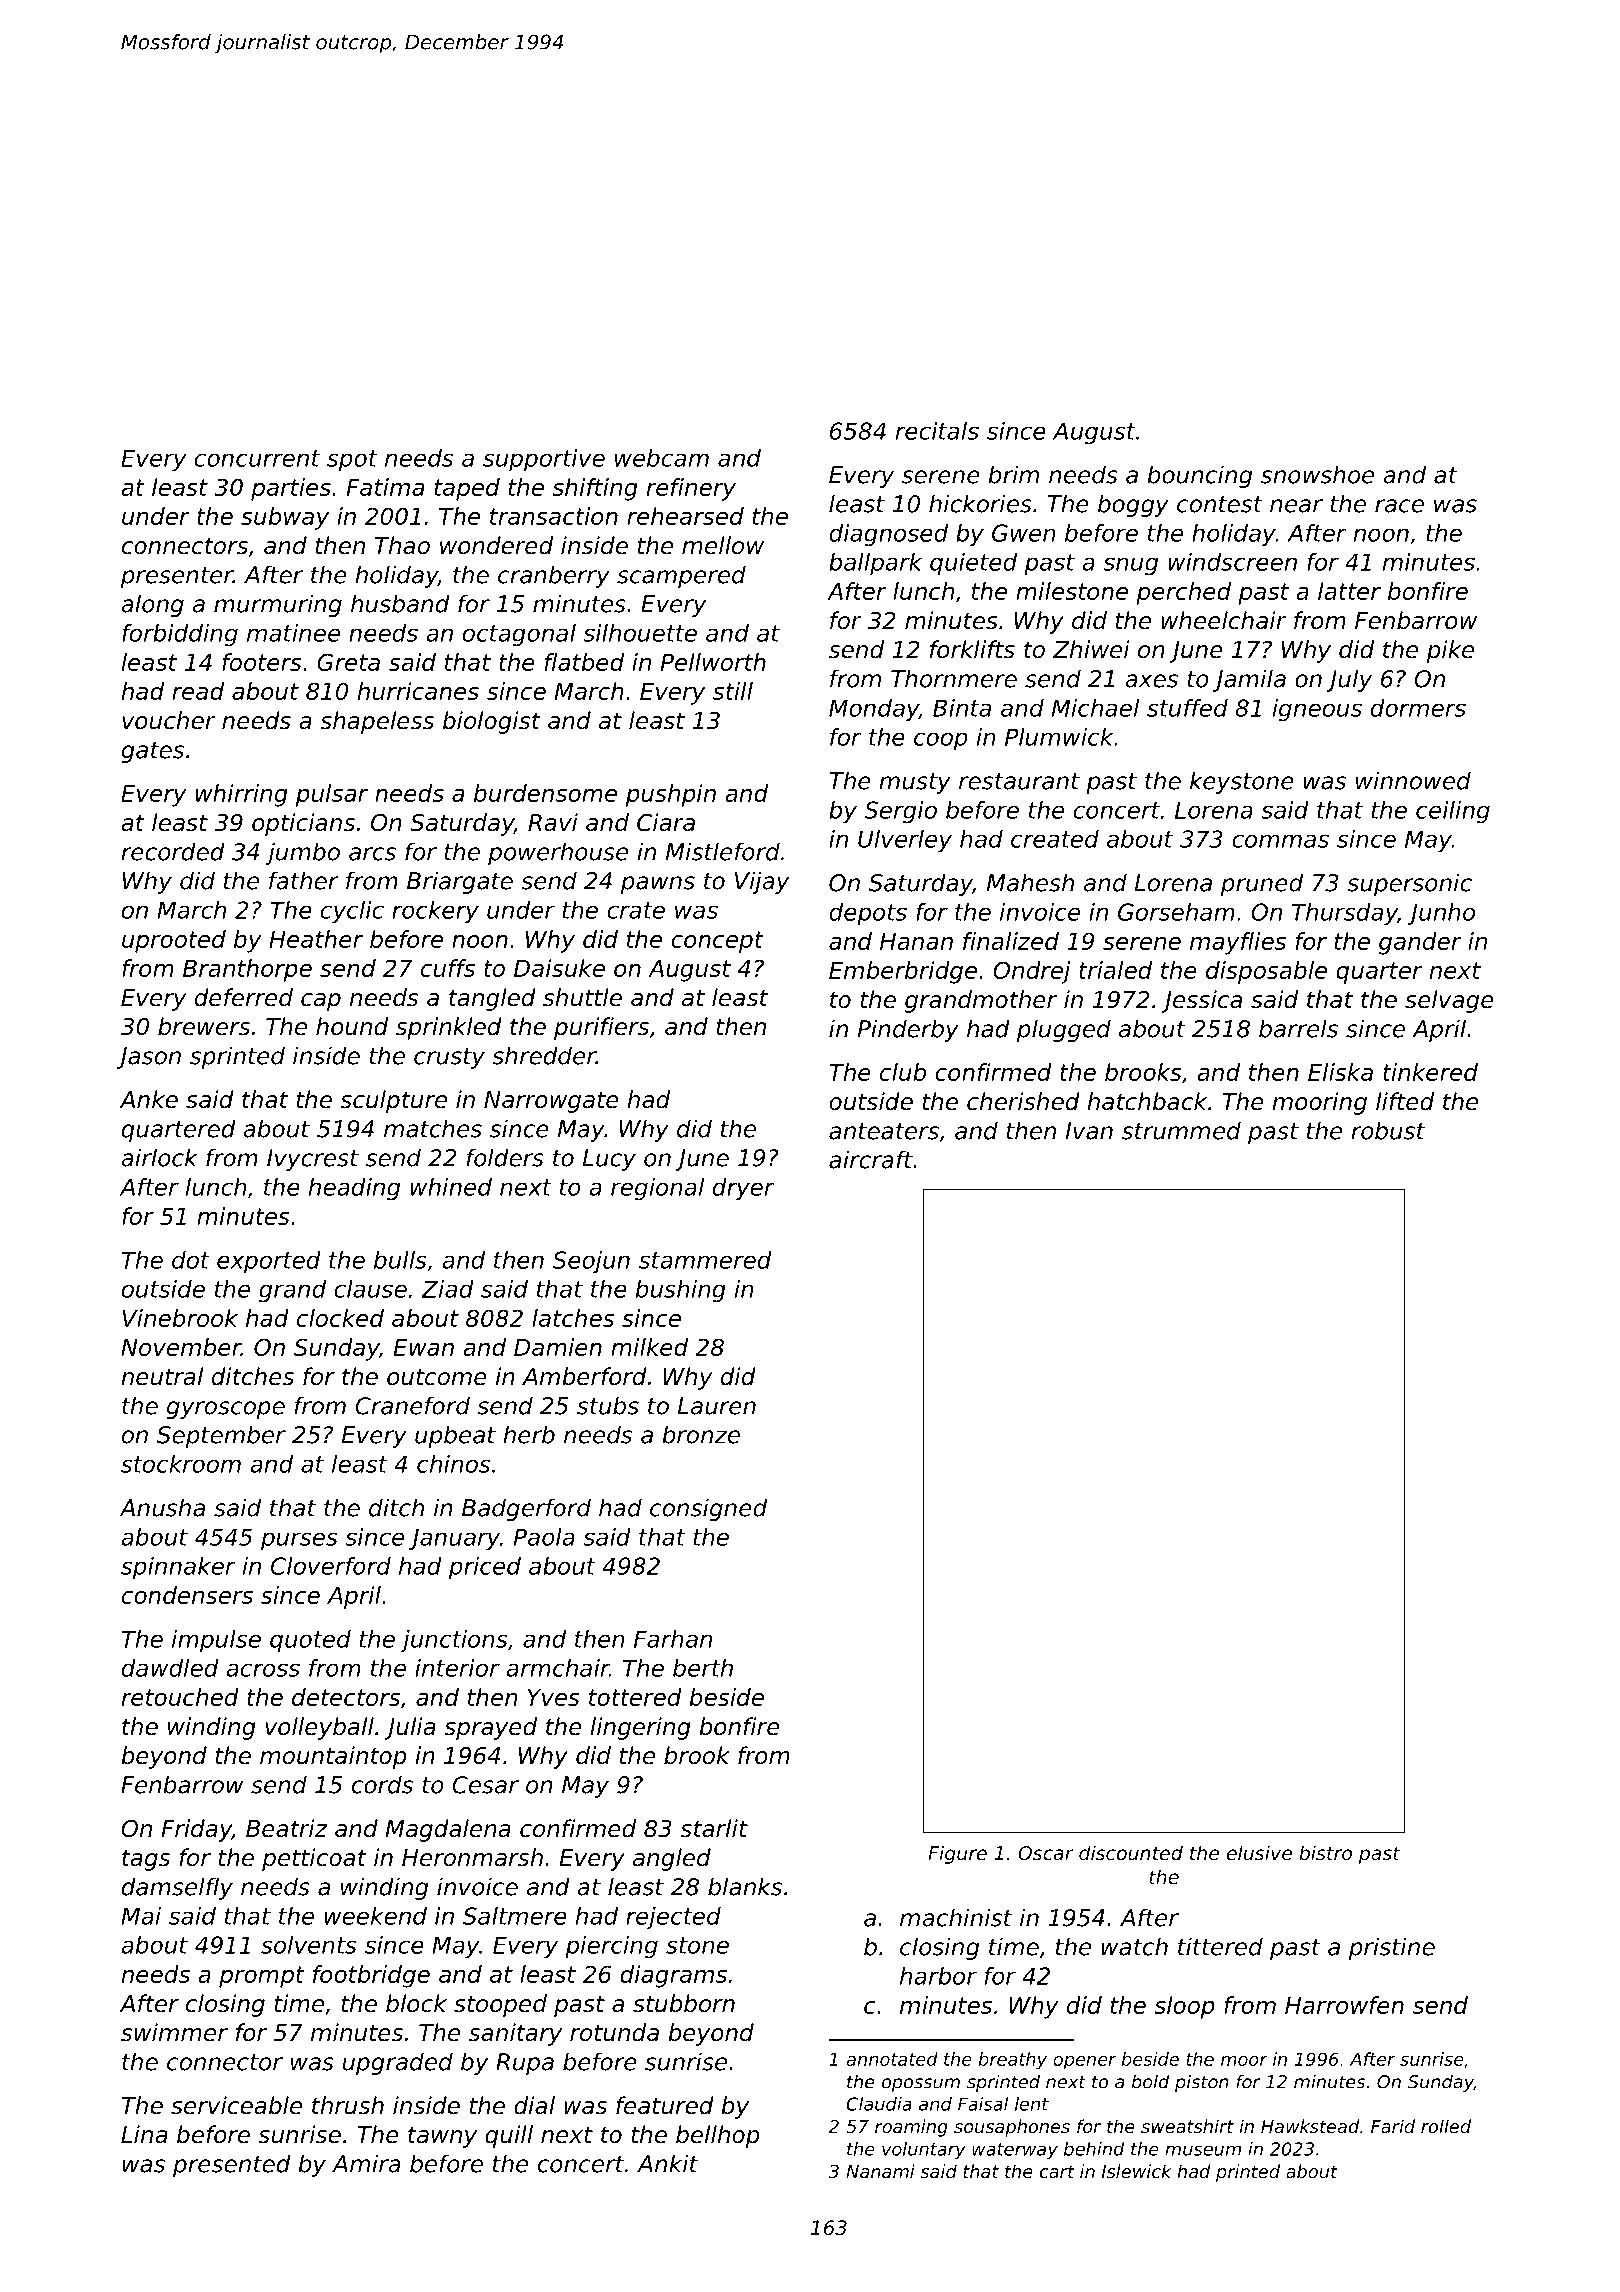  I want to click on Julia, so click(410, 1728).
